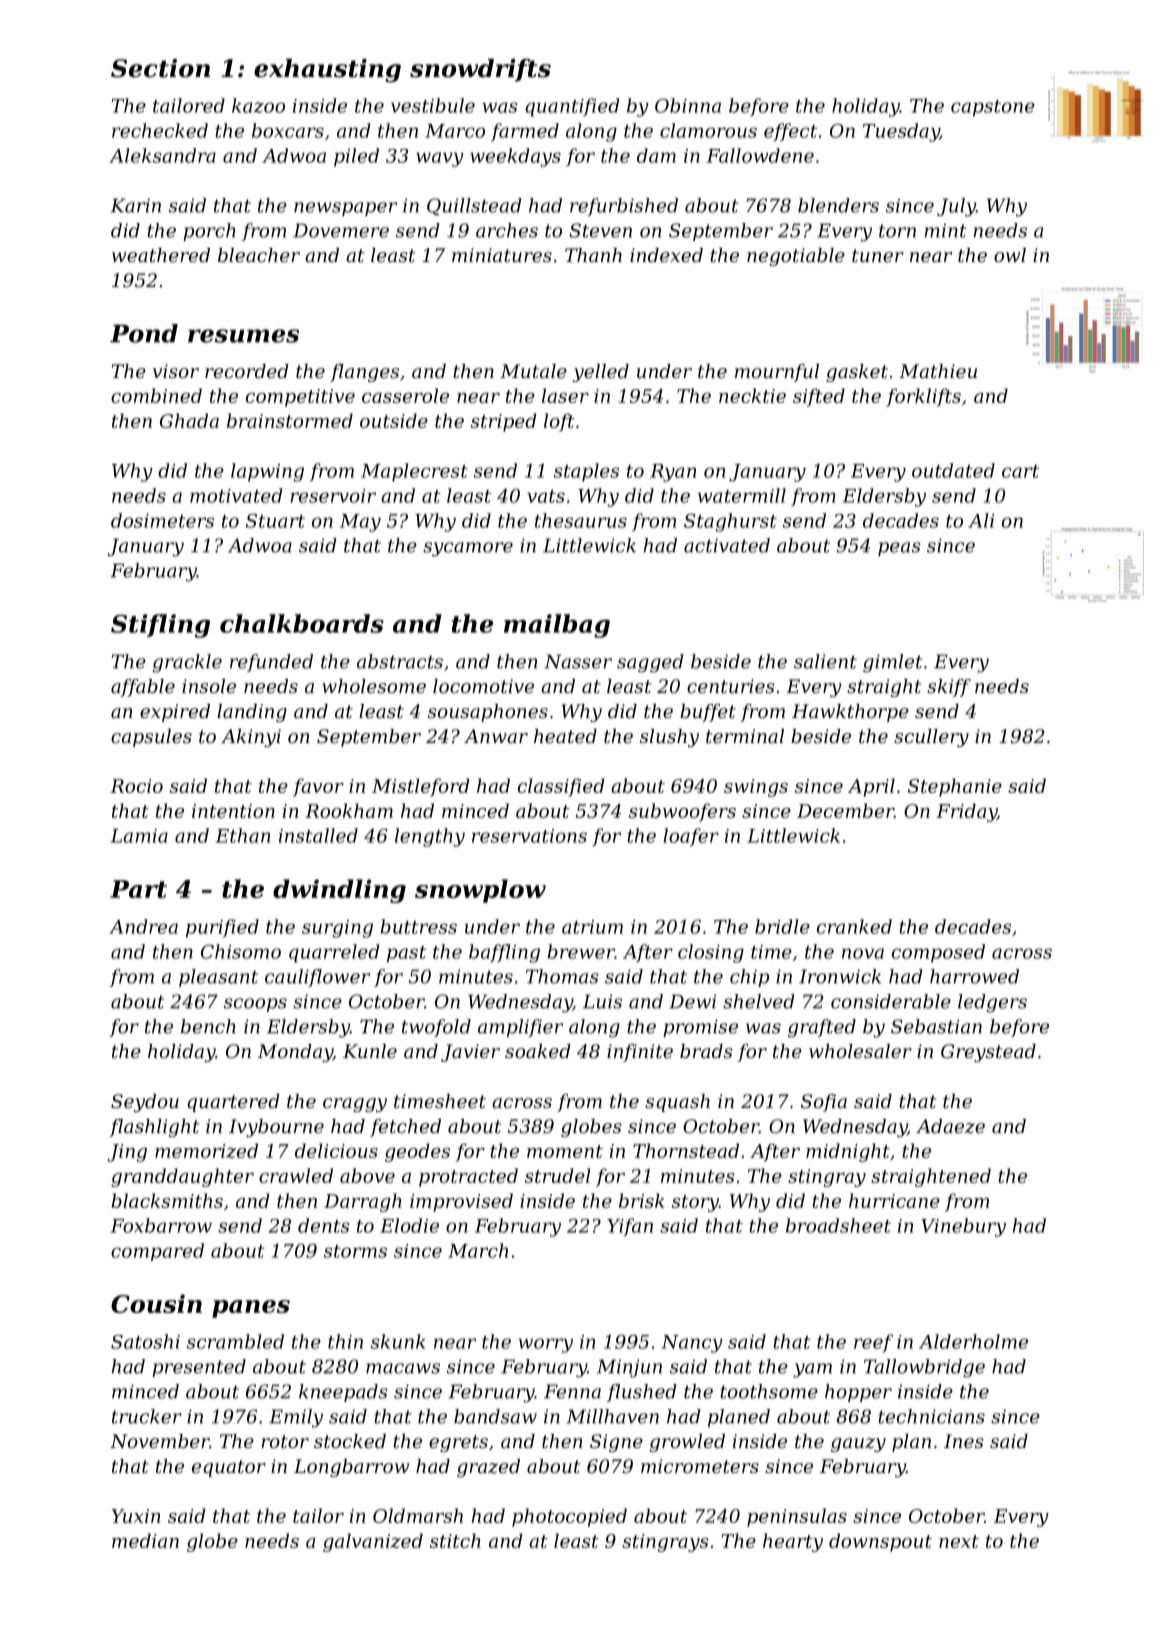 This page has width=1166, height=1648. What do you see at coordinates (145, 1540) in the page?
I see `median` at bounding box center [145, 1540].
